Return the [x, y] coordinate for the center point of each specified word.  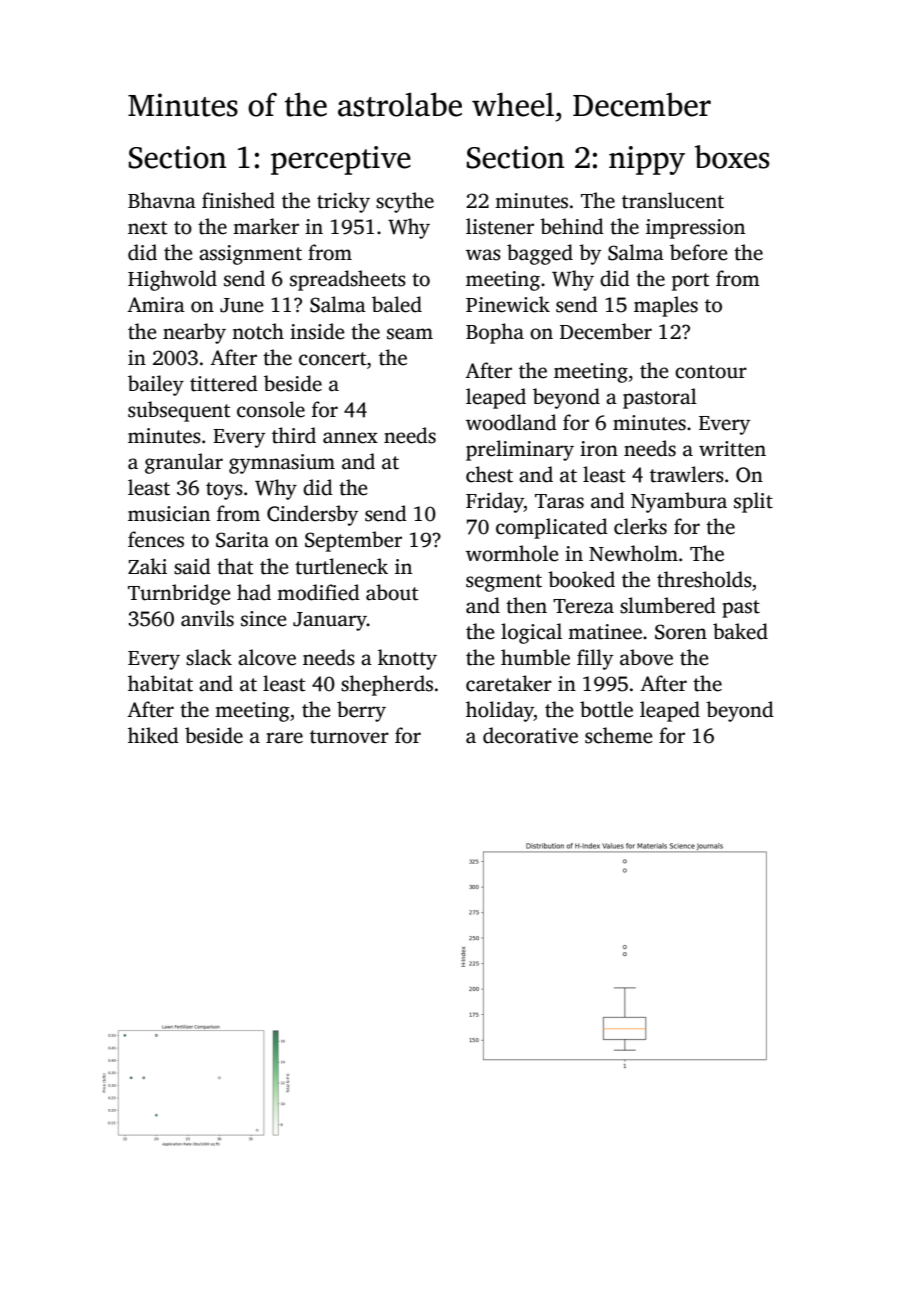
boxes [732, 157]
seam [410, 334]
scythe [405, 202]
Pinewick [508, 304]
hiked [153, 735]
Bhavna [162, 200]
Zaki [147, 566]
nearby [194, 333]
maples [666, 306]
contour [711, 372]
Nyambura [679, 502]
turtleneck [341, 566]
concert [332, 359]
